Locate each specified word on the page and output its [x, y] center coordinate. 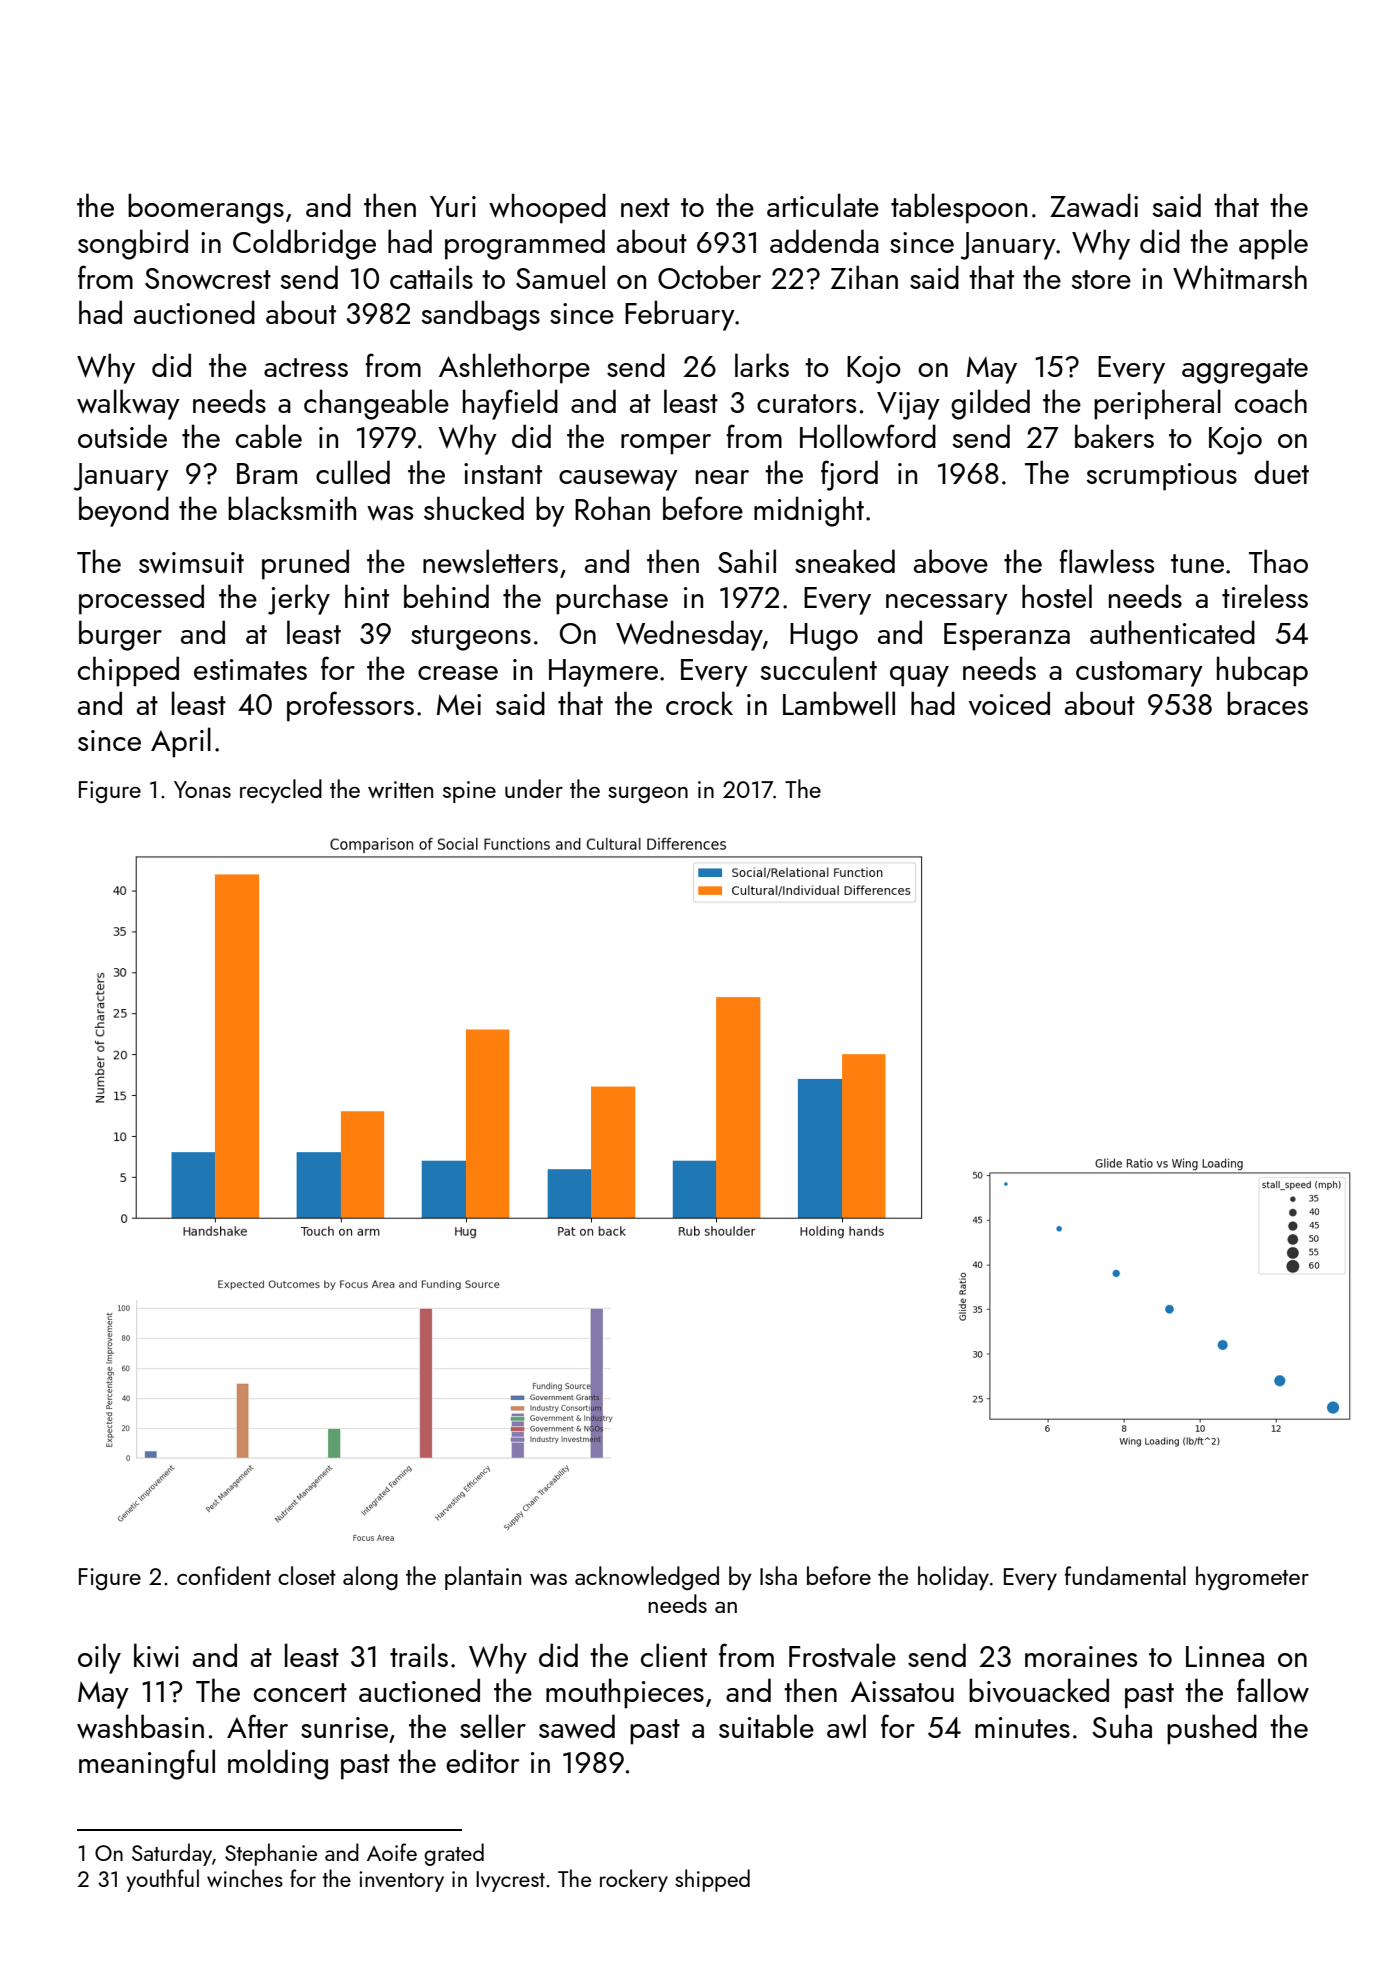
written [400, 789]
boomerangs [206, 208]
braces [1267, 703]
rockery [634, 1880]
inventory [401, 1881]
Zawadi [1094, 205]
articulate [823, 205]
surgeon [648, 794]
